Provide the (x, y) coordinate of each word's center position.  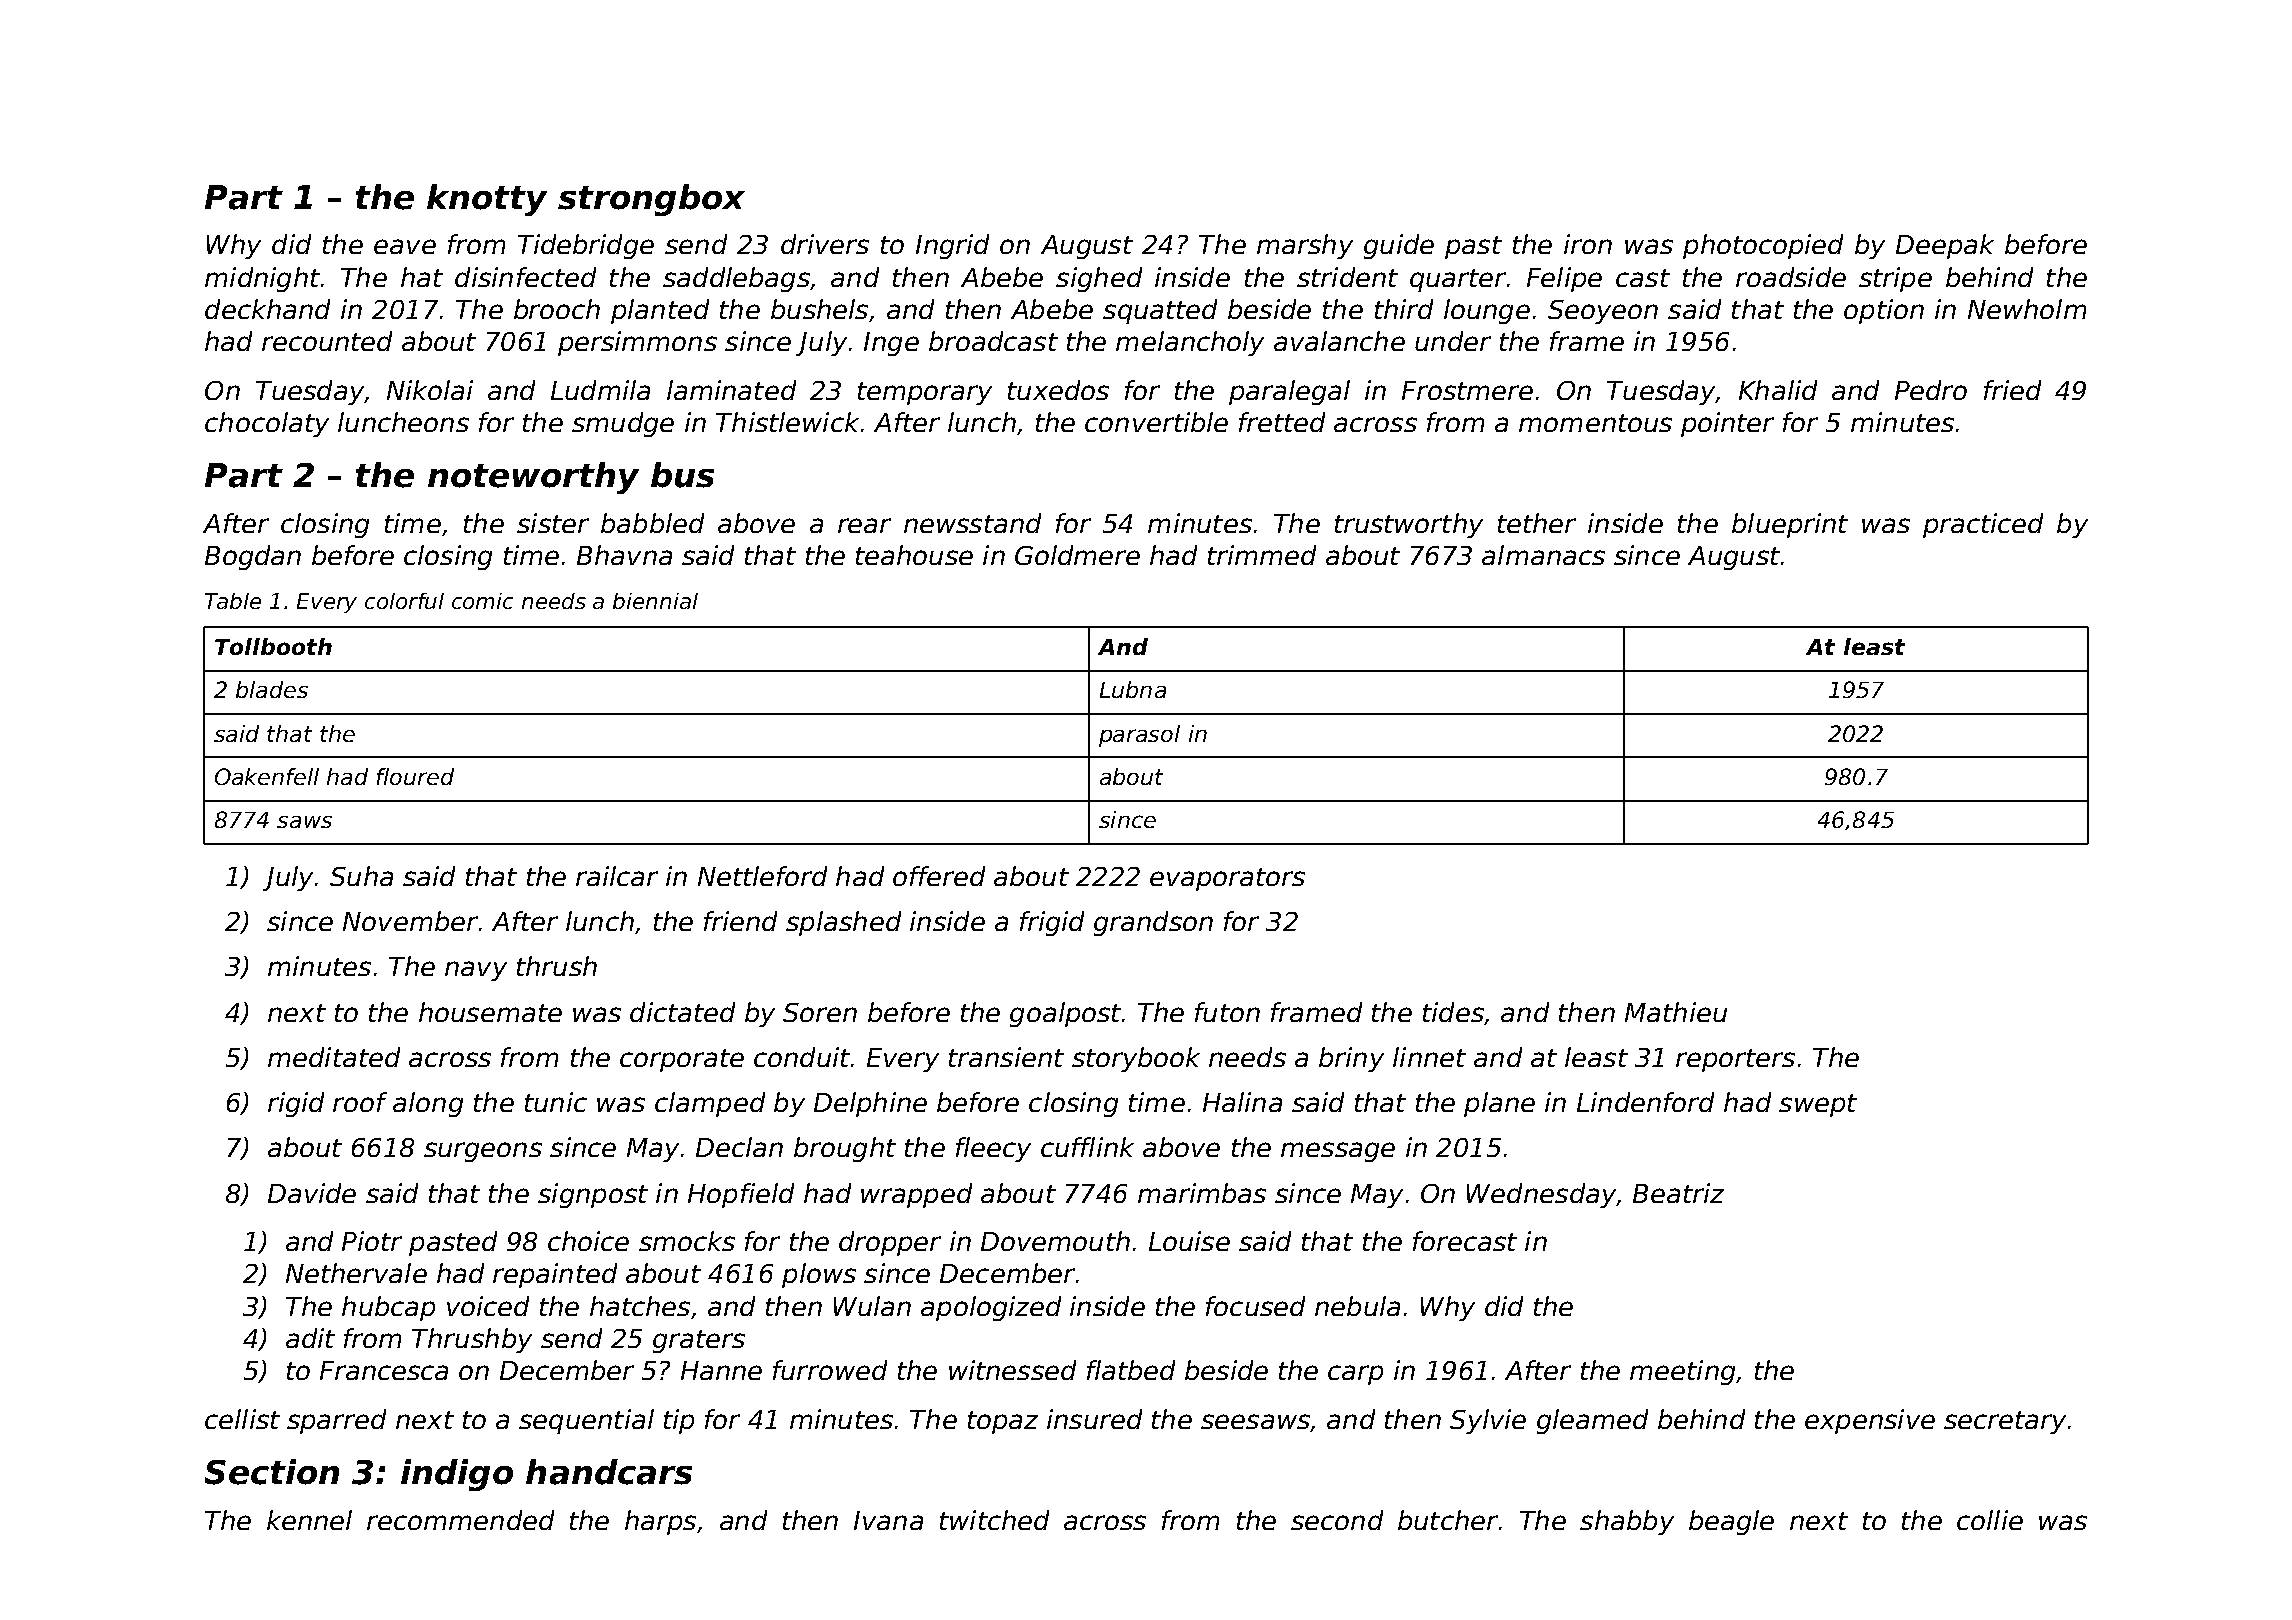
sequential (586, 1421)
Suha (361, 876)
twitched (994, 1520)
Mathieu (1676, 1012)
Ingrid (952, 246)
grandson (1153, 923)
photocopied (1763, 246)
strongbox (651, 200)
